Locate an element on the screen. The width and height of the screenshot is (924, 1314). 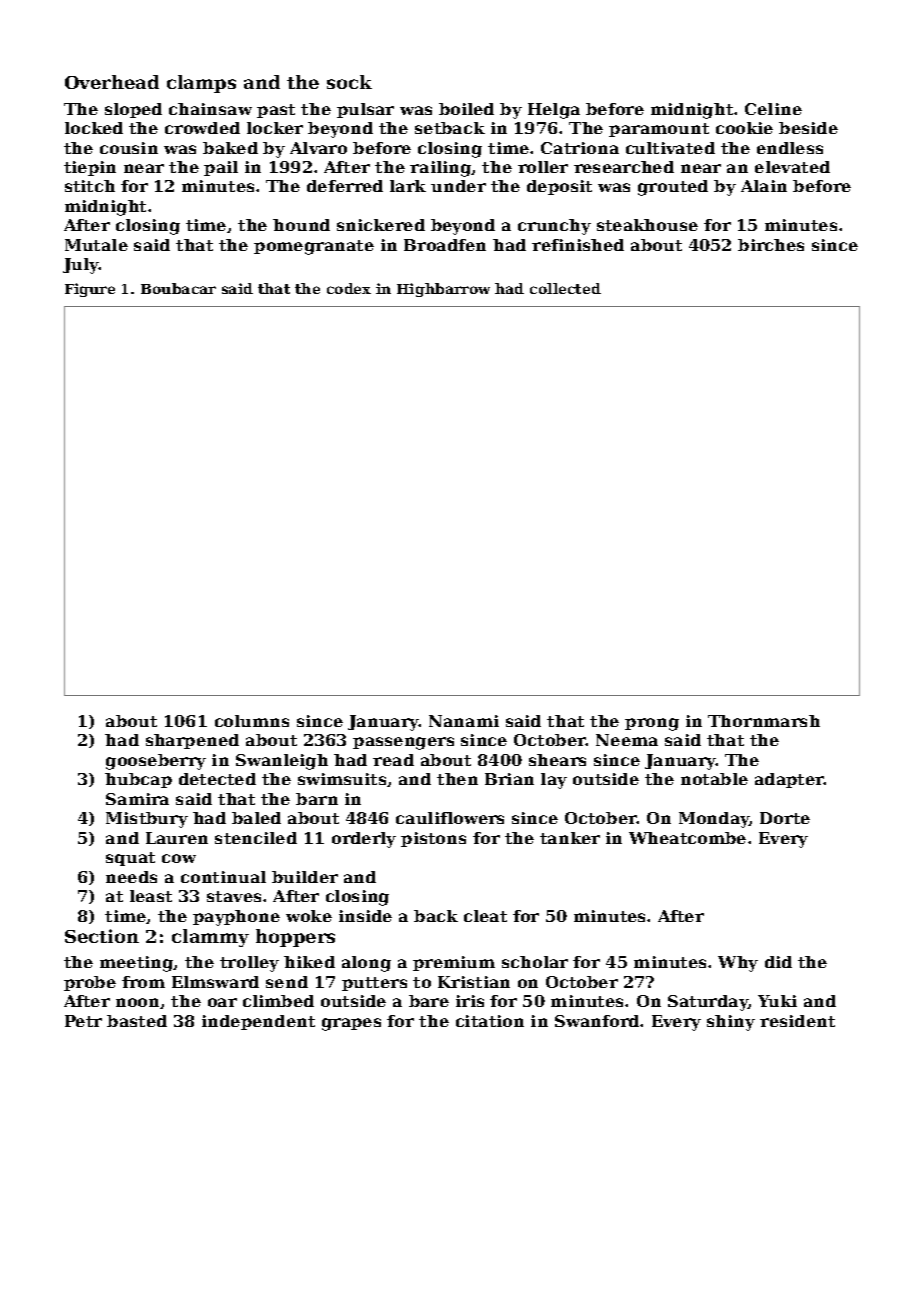
Thornmarsh is located at coordinates (764, 721).
